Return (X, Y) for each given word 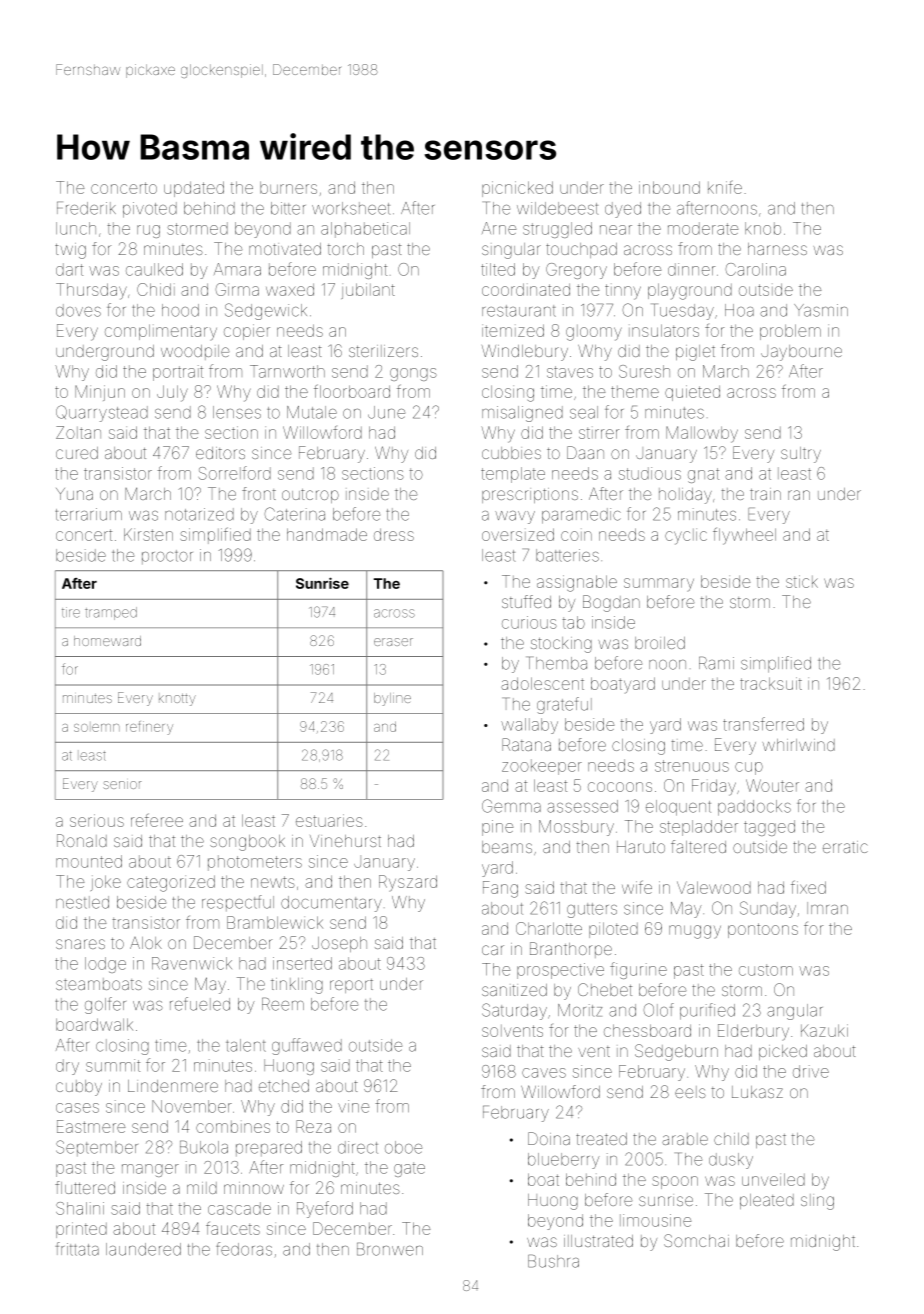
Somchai (696, 1240)
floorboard (352, 391)
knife (725, 187)
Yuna (74, 494)
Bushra (553, 1261)
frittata (77, 1249)
